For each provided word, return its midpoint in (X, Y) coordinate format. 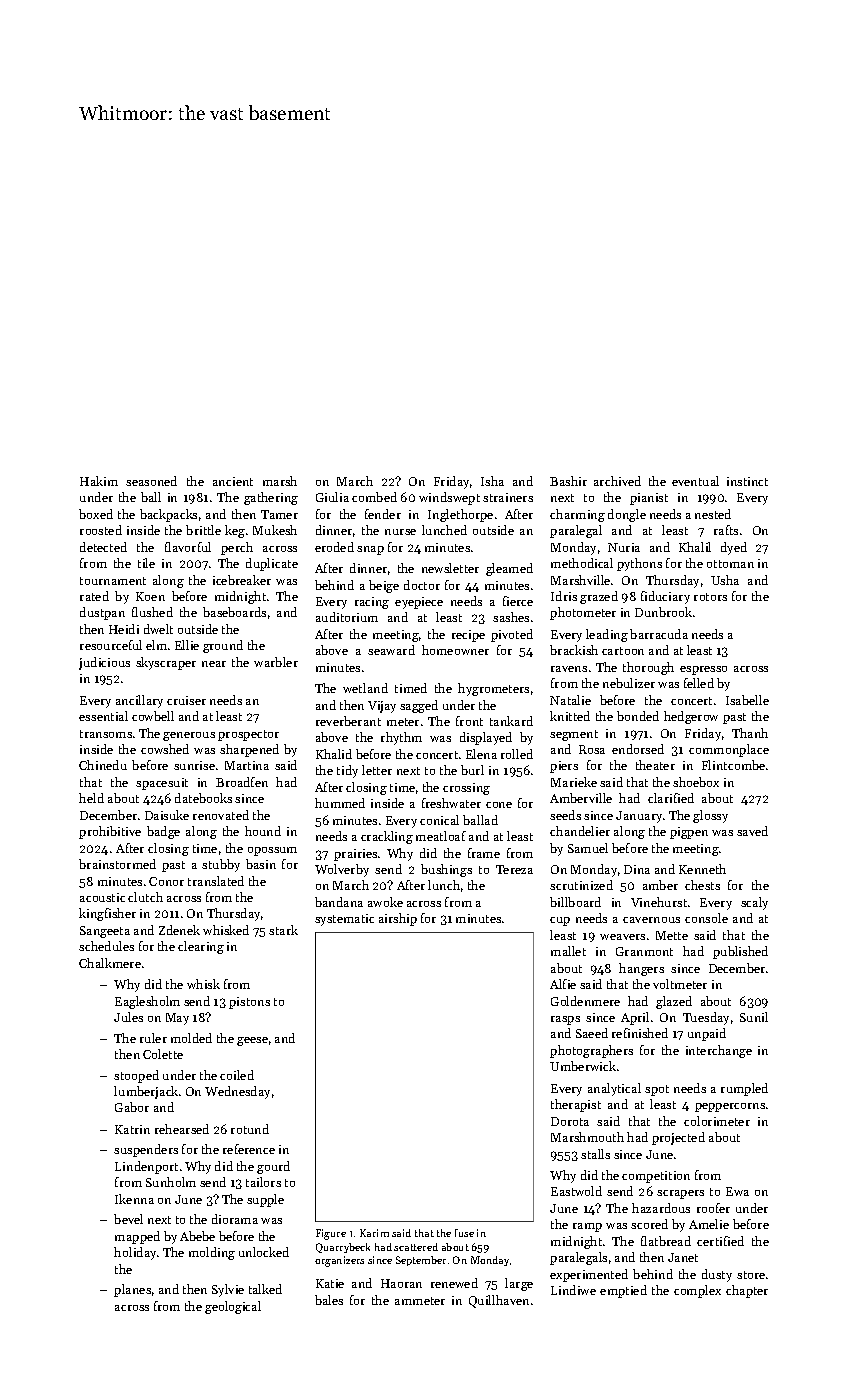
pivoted (512, 635)
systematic (344, 920)
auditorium (347, 617)
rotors (710, 597)
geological (233, 1307)
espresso (703, 670)
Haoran (401, 1283)
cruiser (186, 700)
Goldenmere (585, 1001)
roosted (101, 530)
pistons (249, 1003)
